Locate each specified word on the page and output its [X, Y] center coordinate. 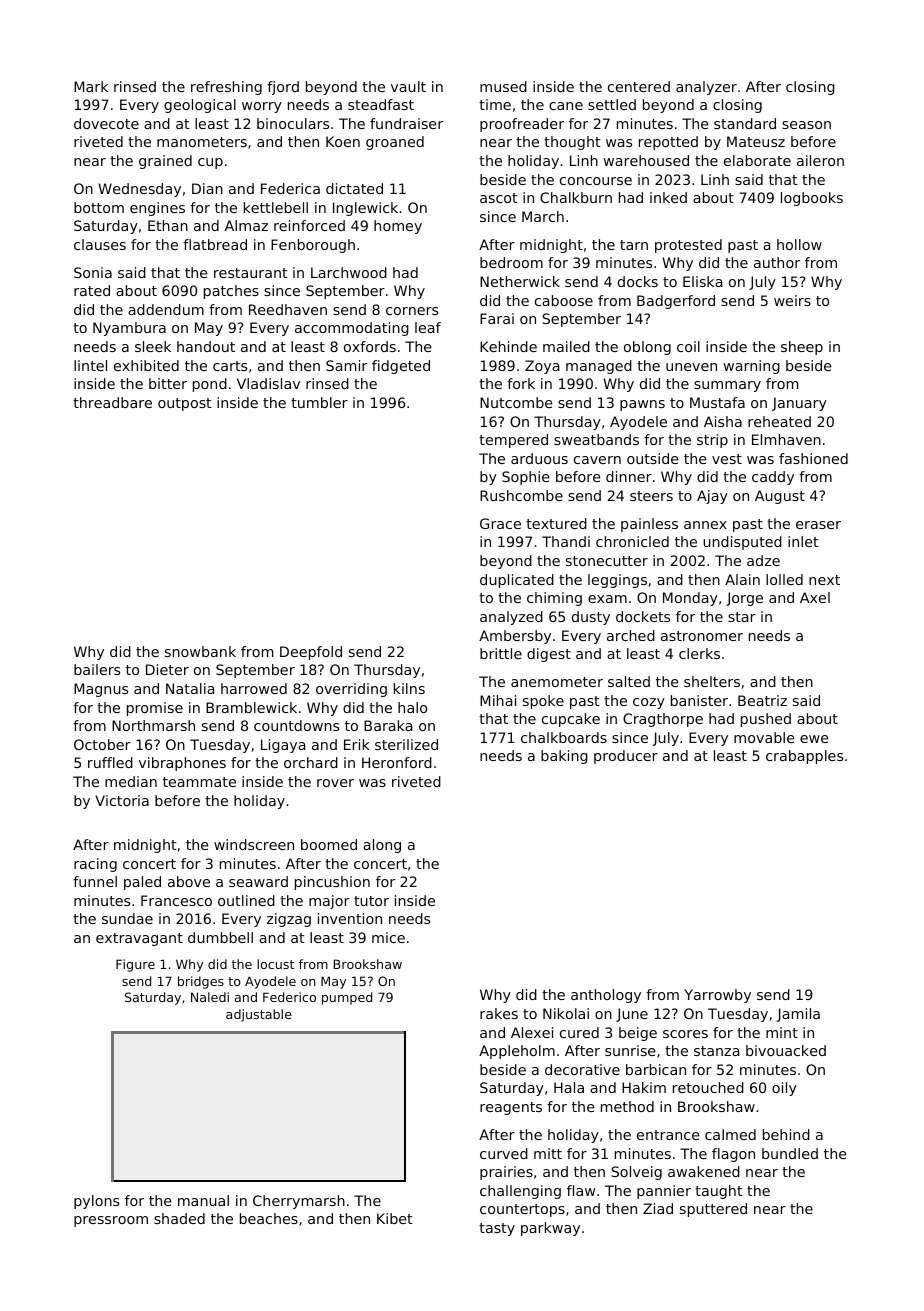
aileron [820, 160]
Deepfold [311, 653]
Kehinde [508, 346]
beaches [269, 1218]
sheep [802, 348]
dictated [354, 188]
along [382, 846]
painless [649, 525]
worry [262, 107]
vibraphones [182, 764]
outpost [185, 404]
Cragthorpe [663, 720]
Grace [500, 523]
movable [764, 737]
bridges [201, 982]
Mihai [498, 700]
